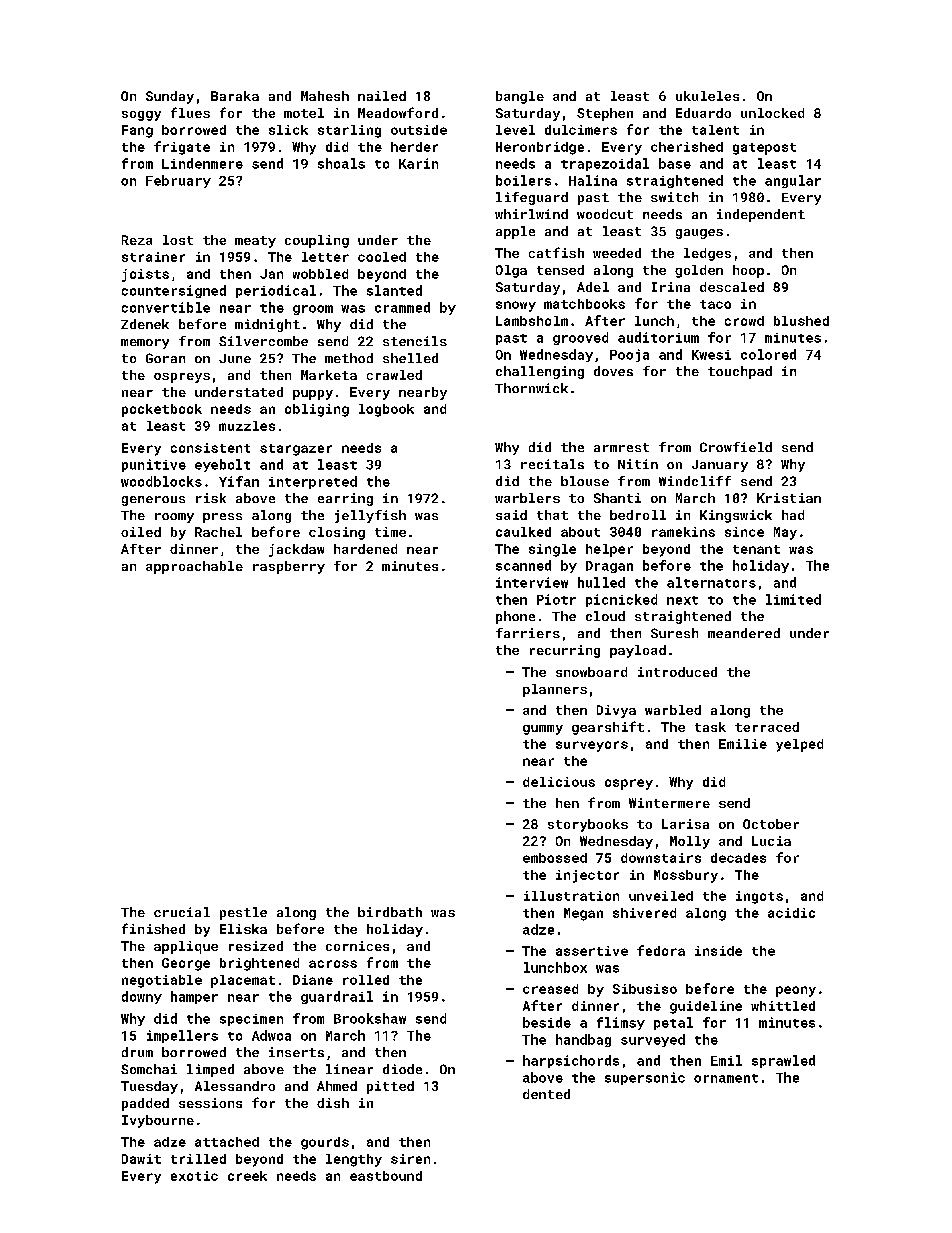 The width and height of the page is (952, 1233). What do you see at coordinates (555, 690) in the page?
I see `planners` at bounding box center [555, 690].
